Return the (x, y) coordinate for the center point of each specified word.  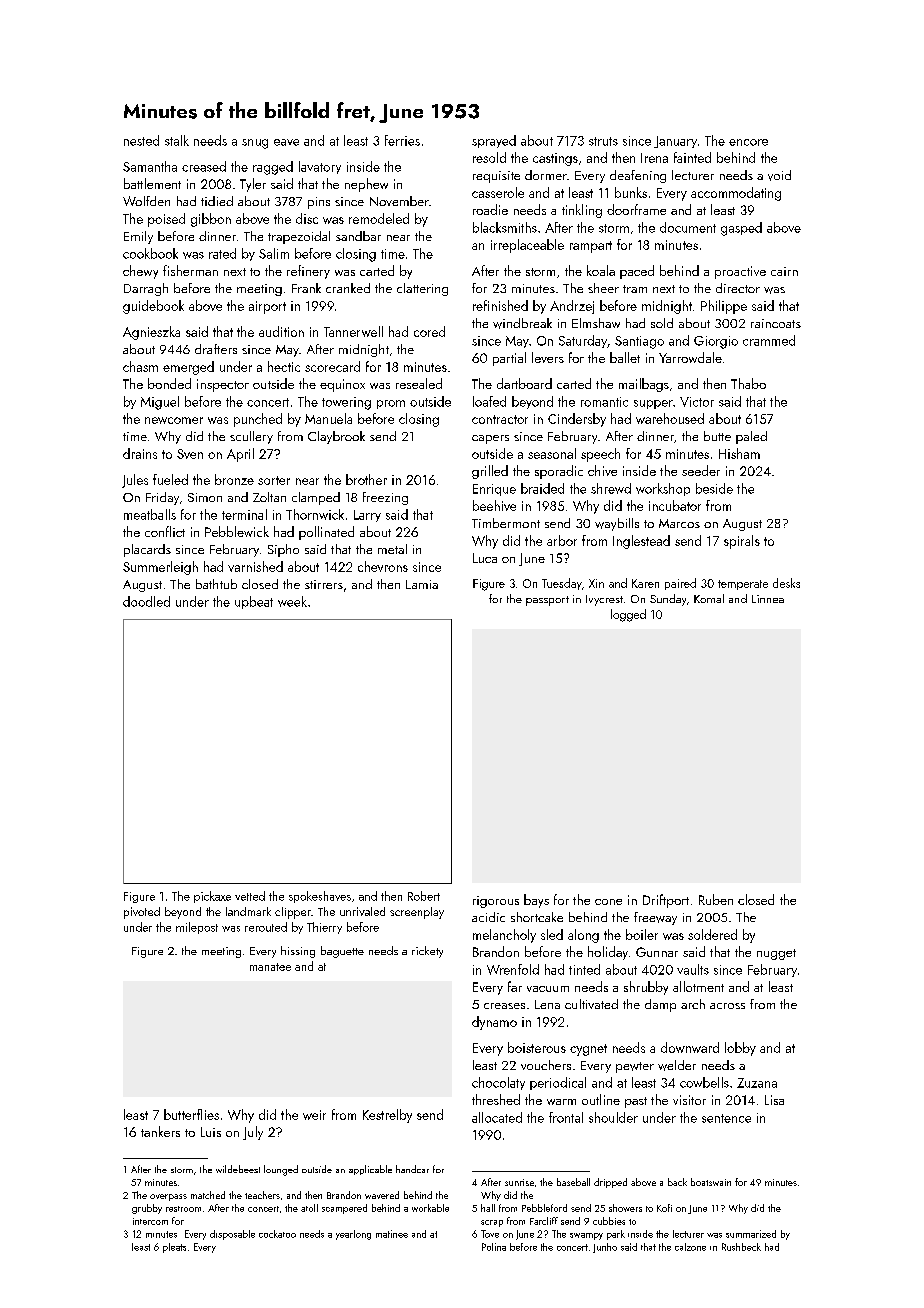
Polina (494, 1247)
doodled (146, 601)
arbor (562, 540)
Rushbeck (741, 1247)
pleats (174, 1248)
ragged (273, 168)
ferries (402, 140)
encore (748, 142)
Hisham (739, 453)
